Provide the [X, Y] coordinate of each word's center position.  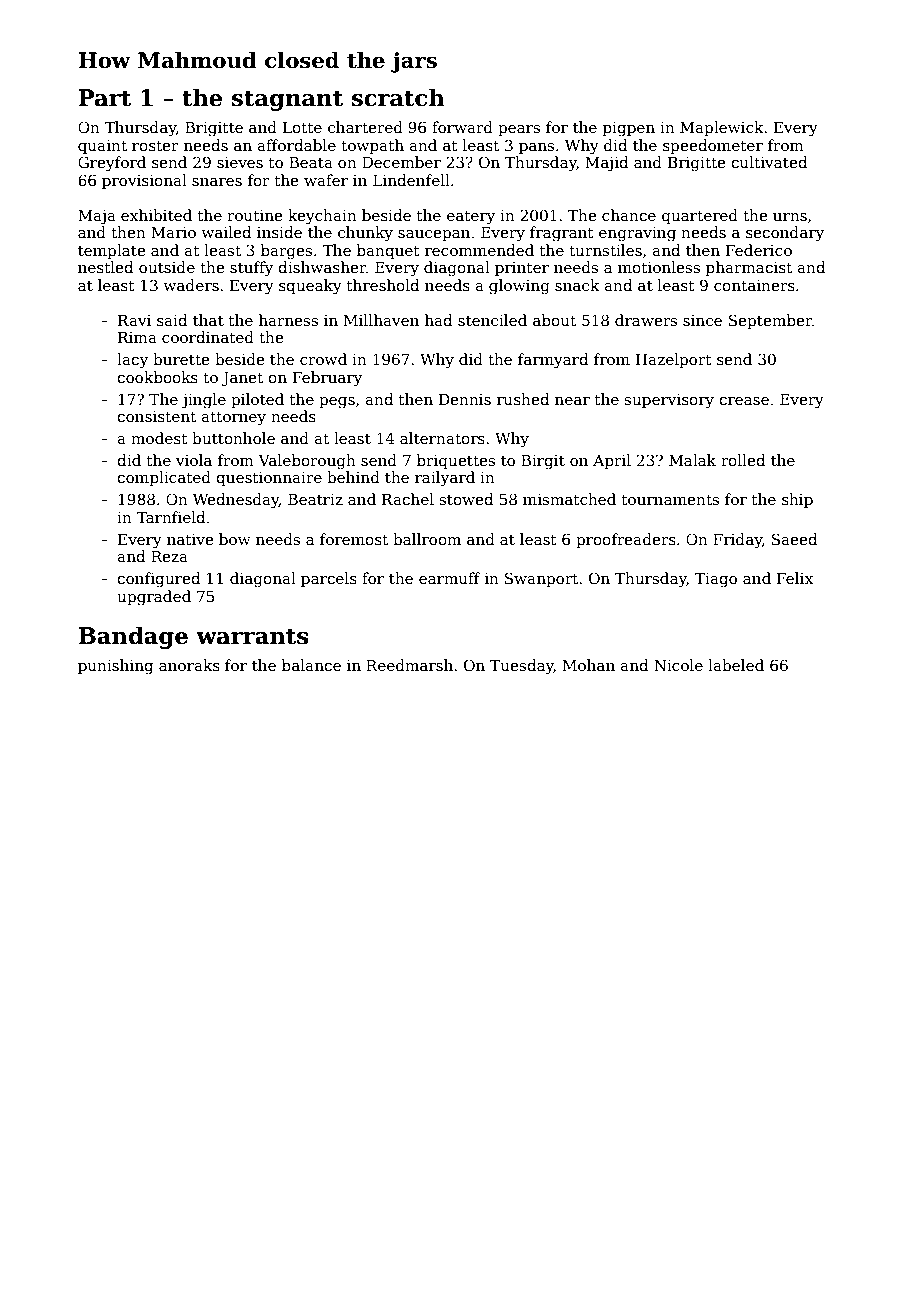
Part [104, 98]
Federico [759, 250]
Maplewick [722, 128]
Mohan [589, 665]
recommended [479, 250]
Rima [137, 337]
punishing [116, 667]
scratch [398, 97]
